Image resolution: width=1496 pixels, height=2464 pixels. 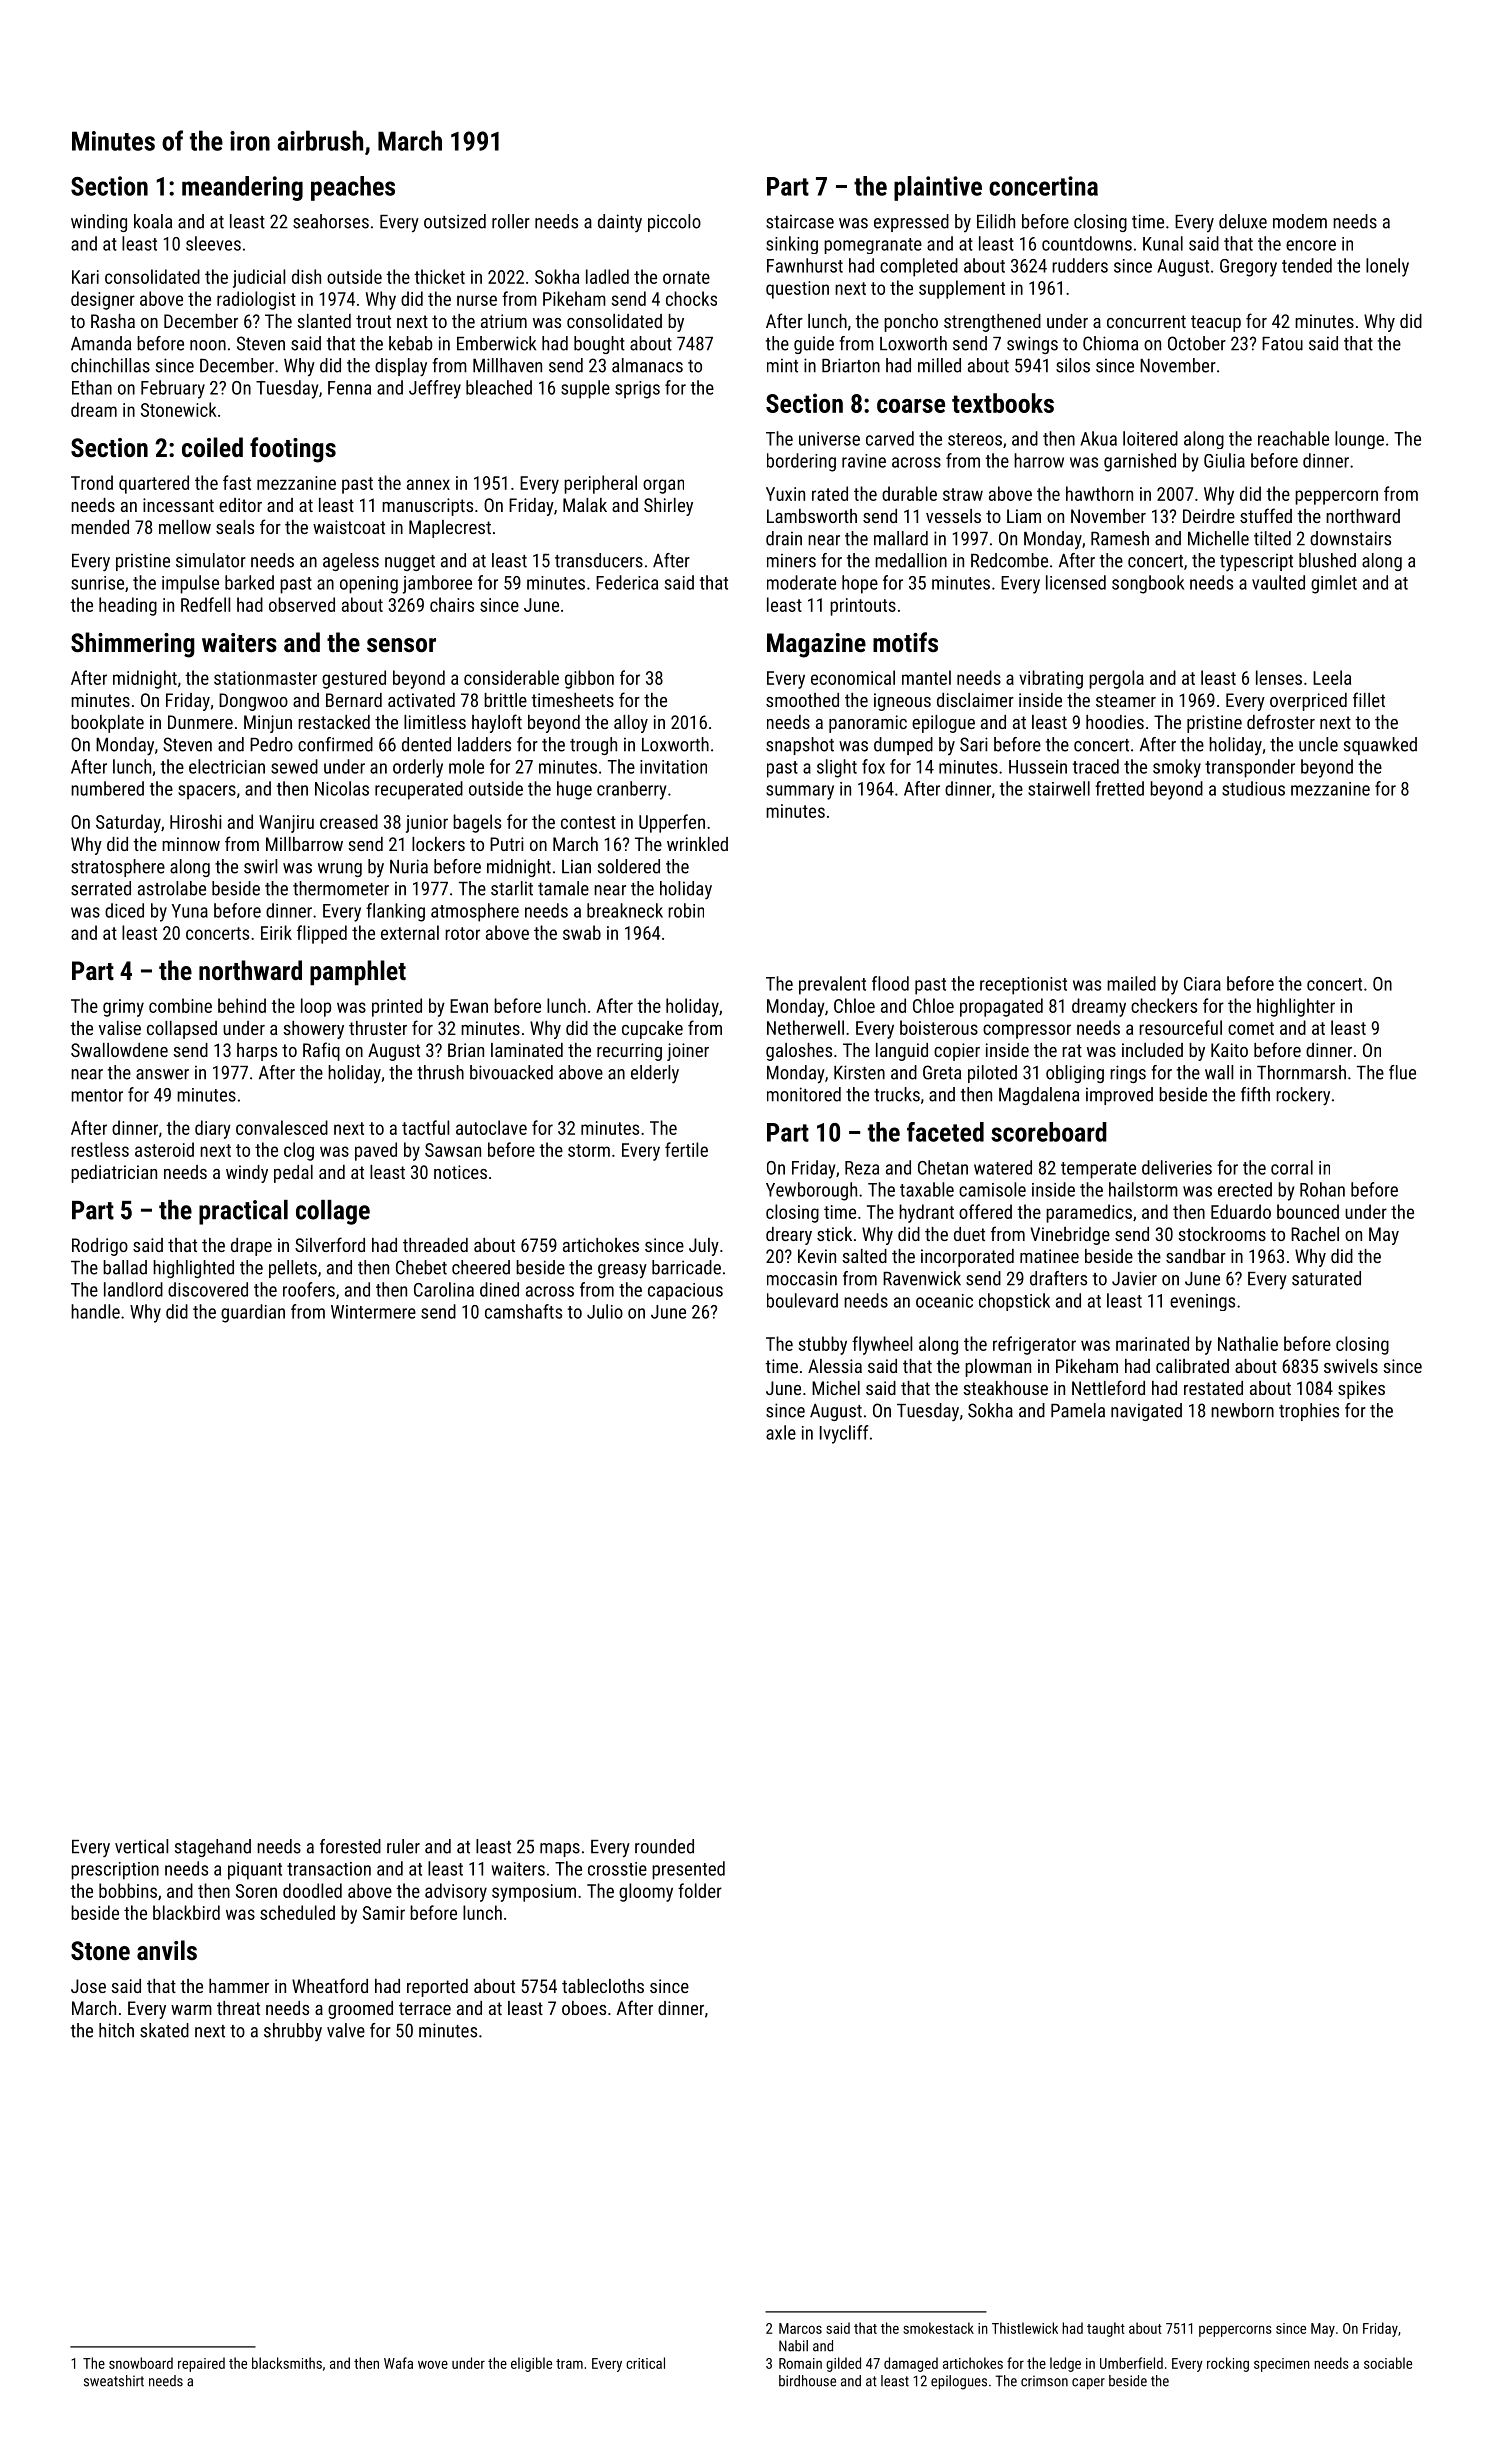 What do you see at coordinates (190, 911) in the page?
I see `Yuna` at bounding box center [190, 911].
